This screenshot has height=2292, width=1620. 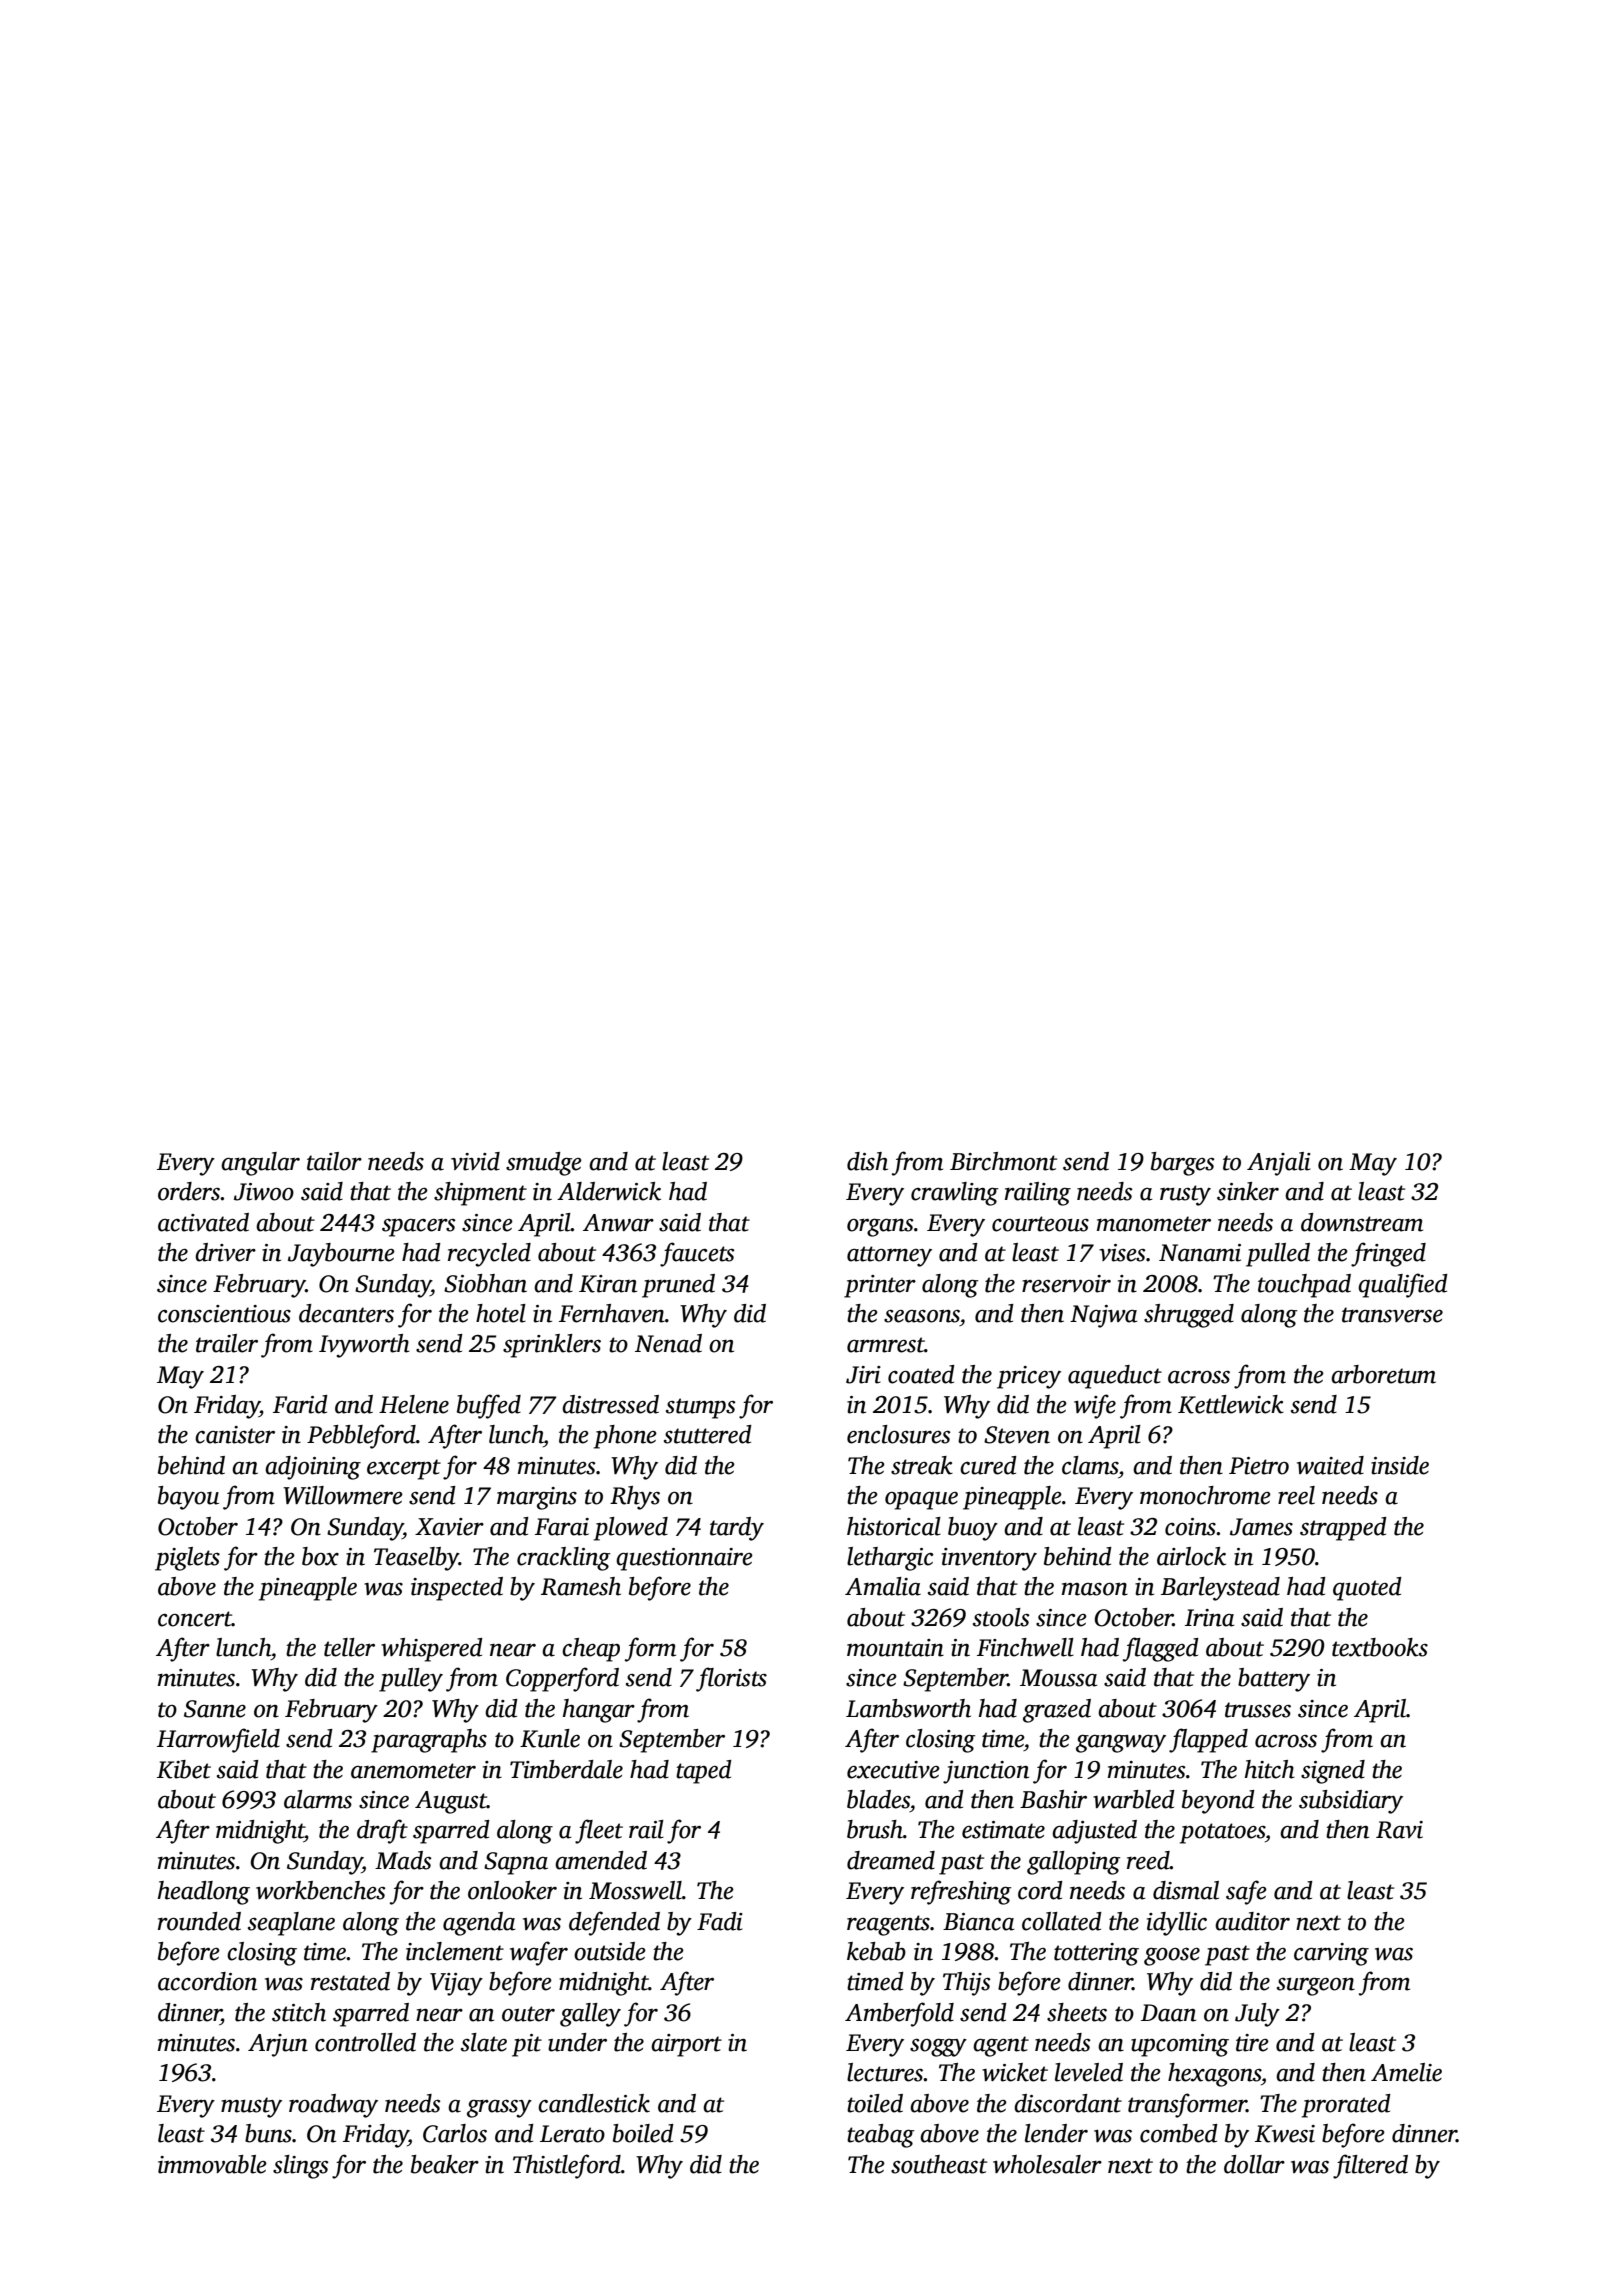 I want to click on enclosures, so click(x=899, y=1434).
